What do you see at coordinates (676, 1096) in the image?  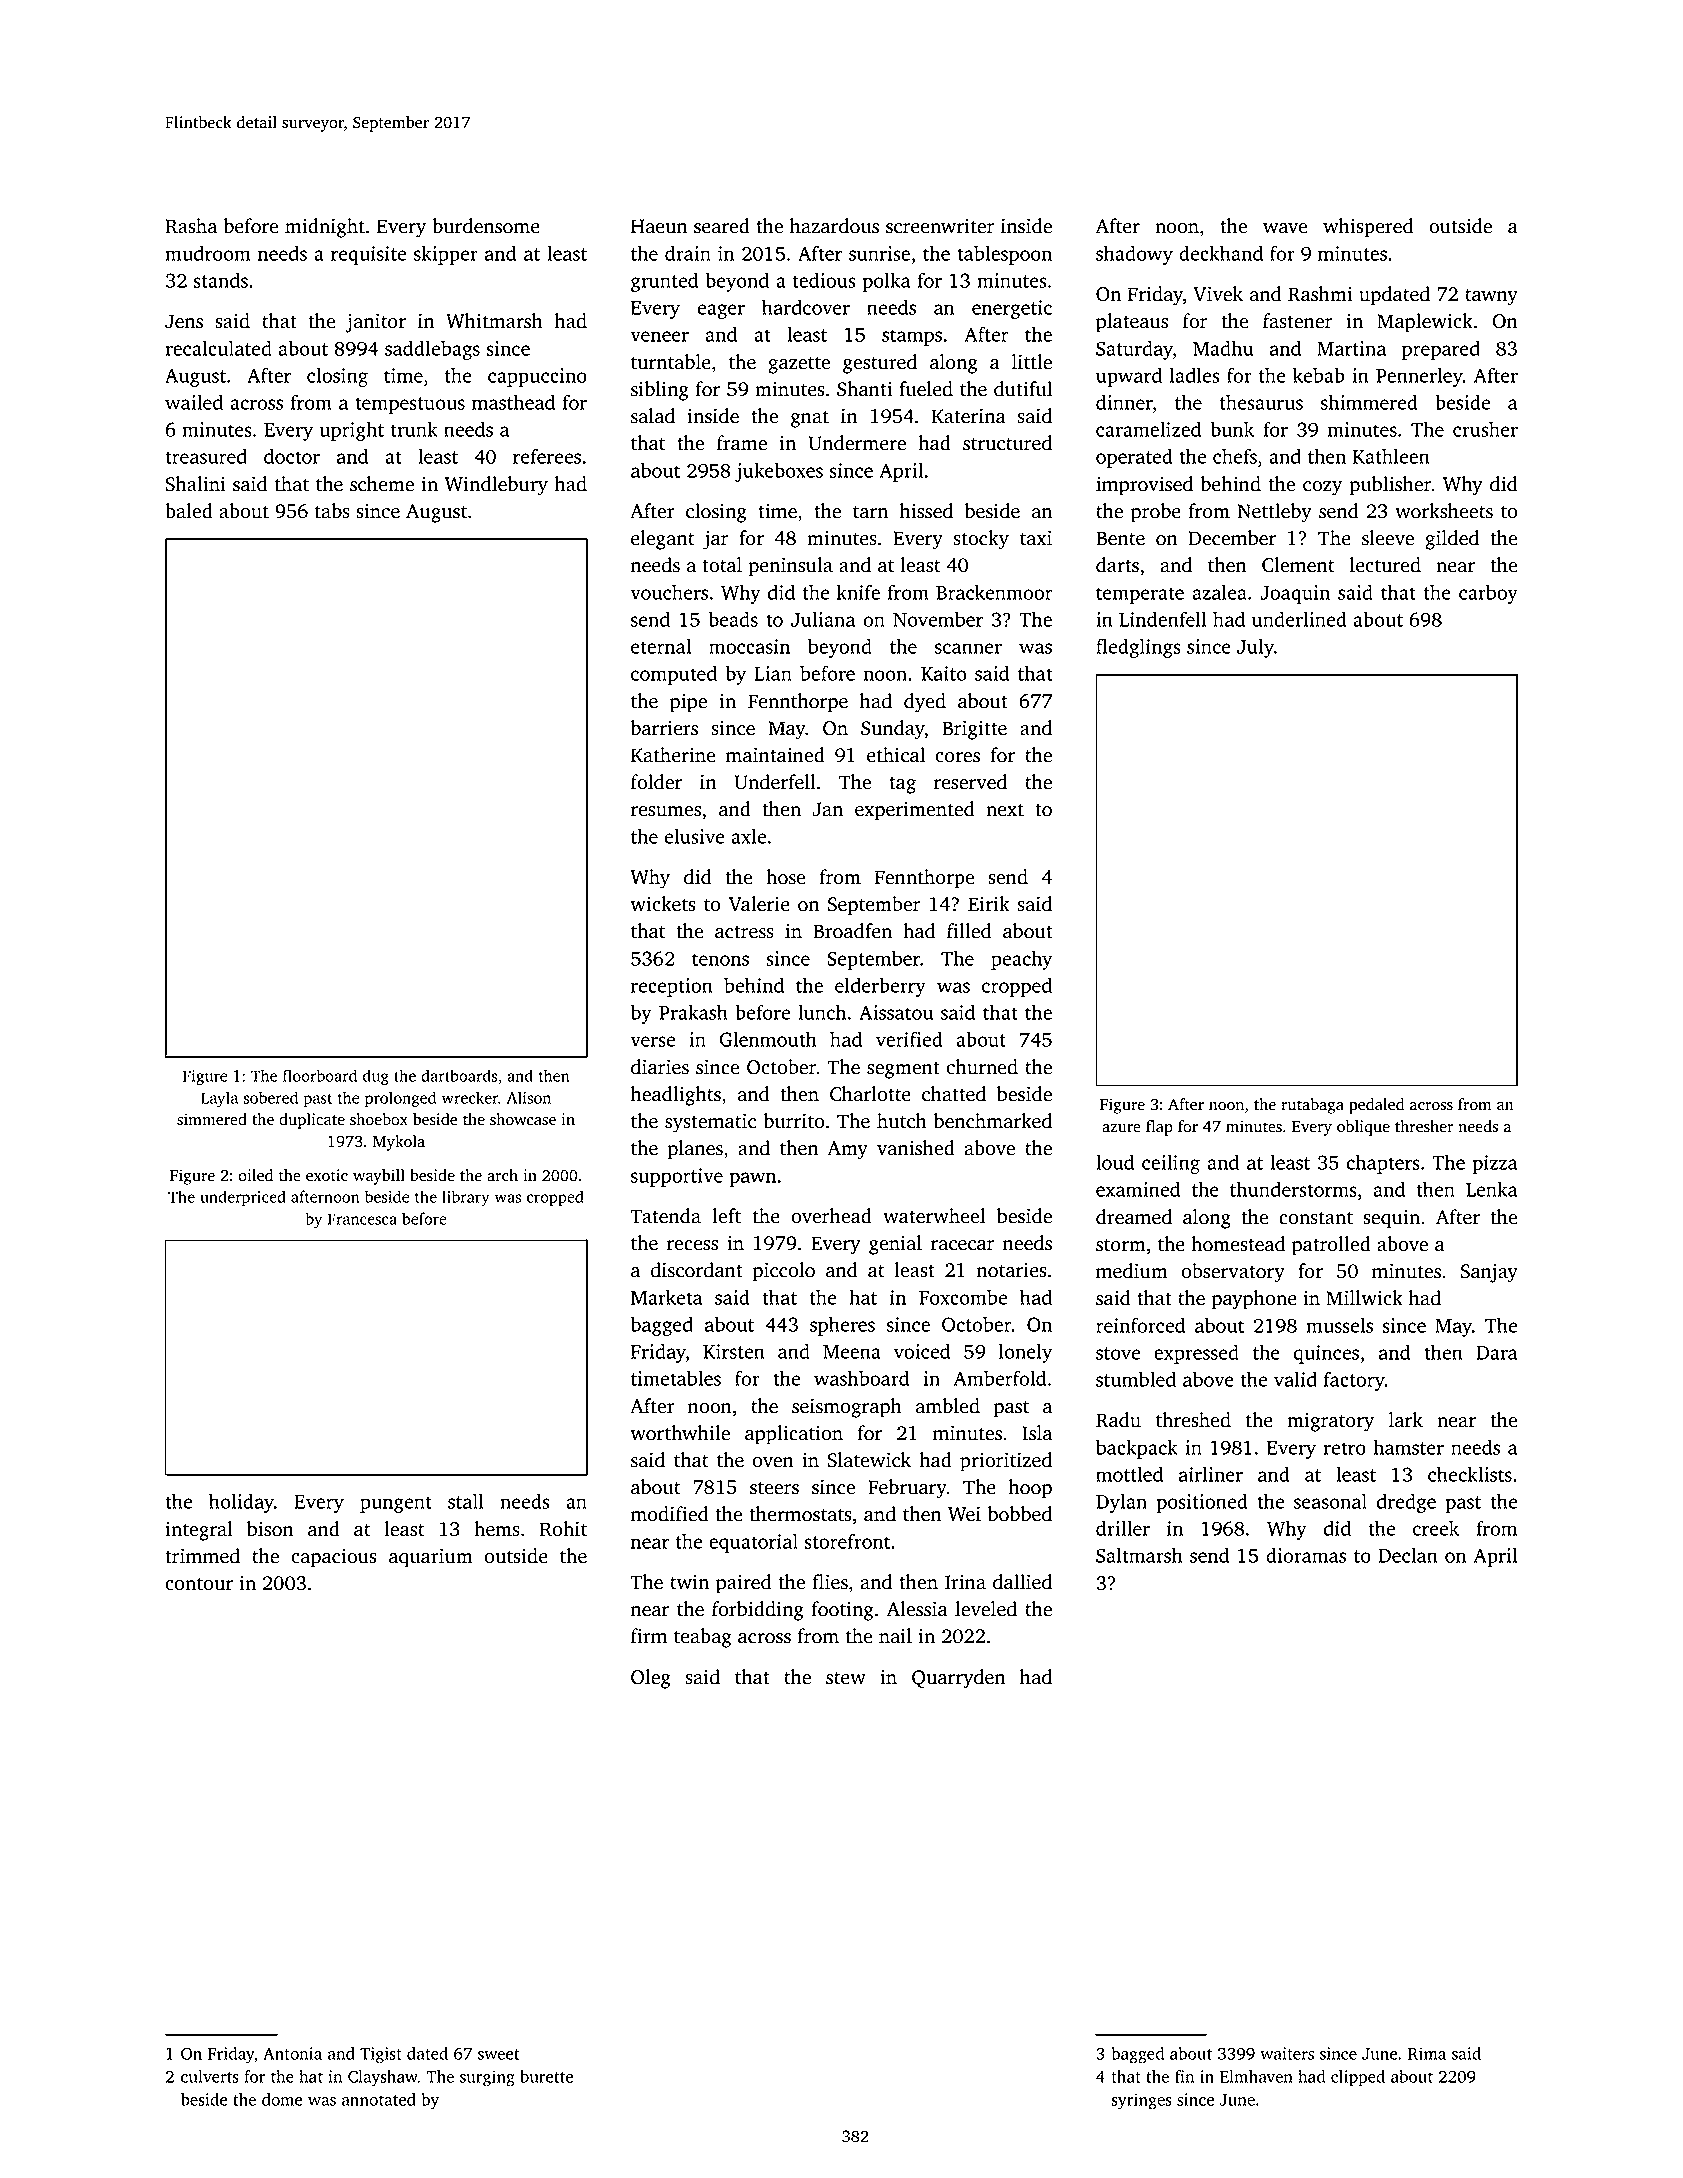 I see `headlights` at bounding box center [676, 1096].
